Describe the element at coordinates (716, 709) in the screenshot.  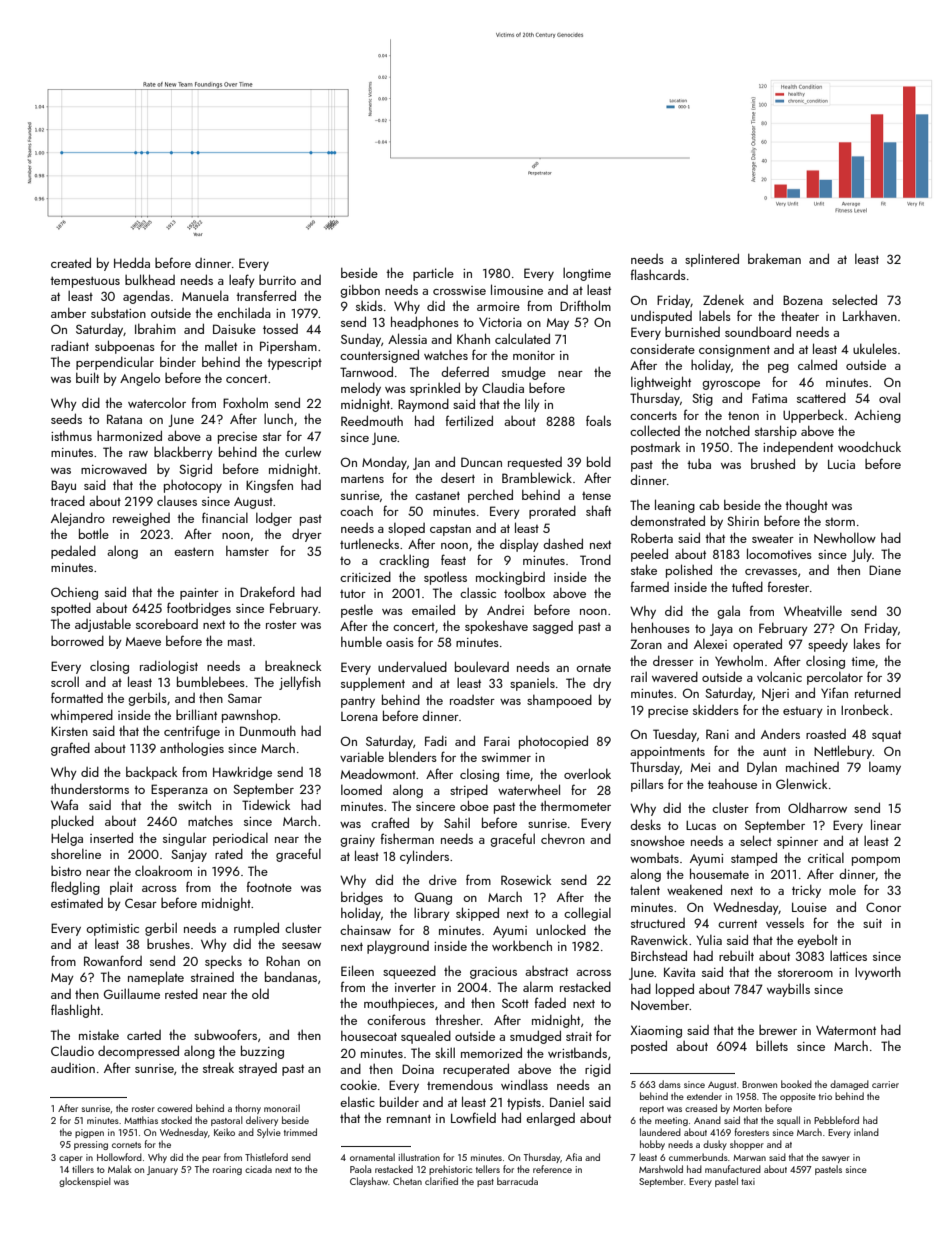
I see `skidders` at that location.
